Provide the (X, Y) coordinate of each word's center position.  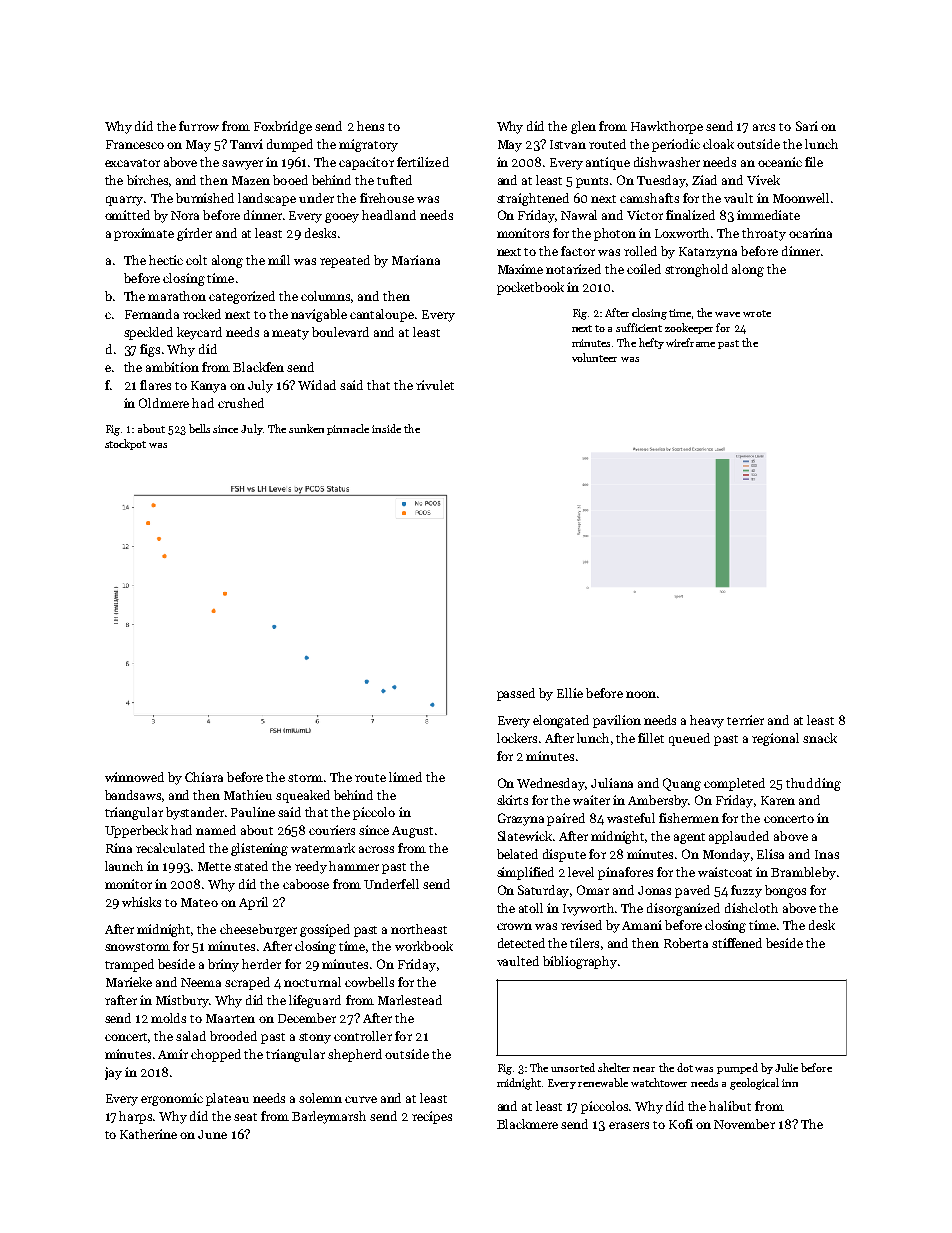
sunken (306, 428)
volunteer (594, 357)
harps (136, 1117)
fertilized (423, 162)
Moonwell (801, 198)
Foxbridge (283, 127)
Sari (807, 126)
